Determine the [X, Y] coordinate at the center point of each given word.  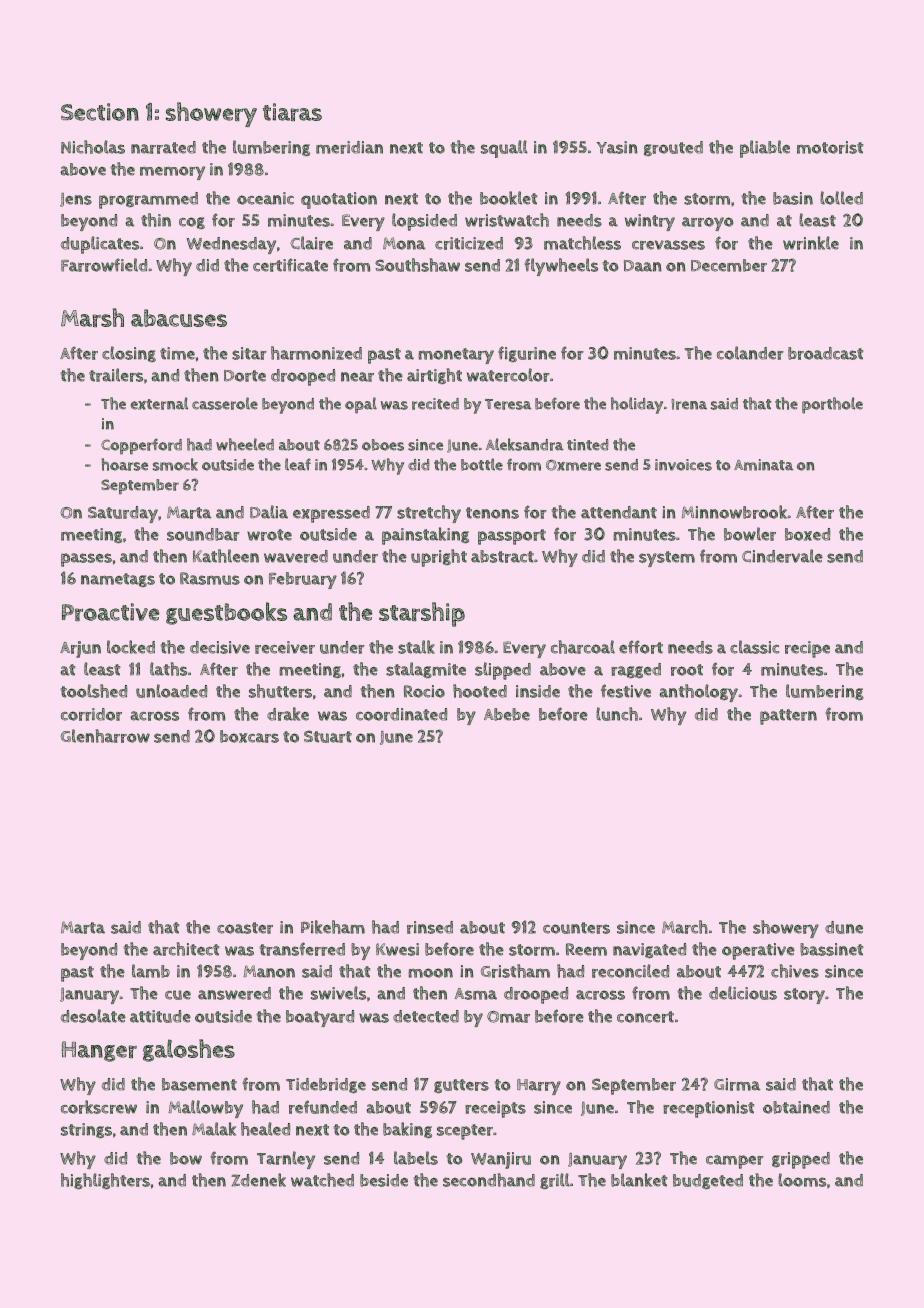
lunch [617, 714]
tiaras [292, 112]
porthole [832, 405]
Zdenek [259, 1180]
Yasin [617, 147]
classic [754, 647]
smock [175, 464]
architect [186, 949]
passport [512, 537]
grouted [673, 148]
